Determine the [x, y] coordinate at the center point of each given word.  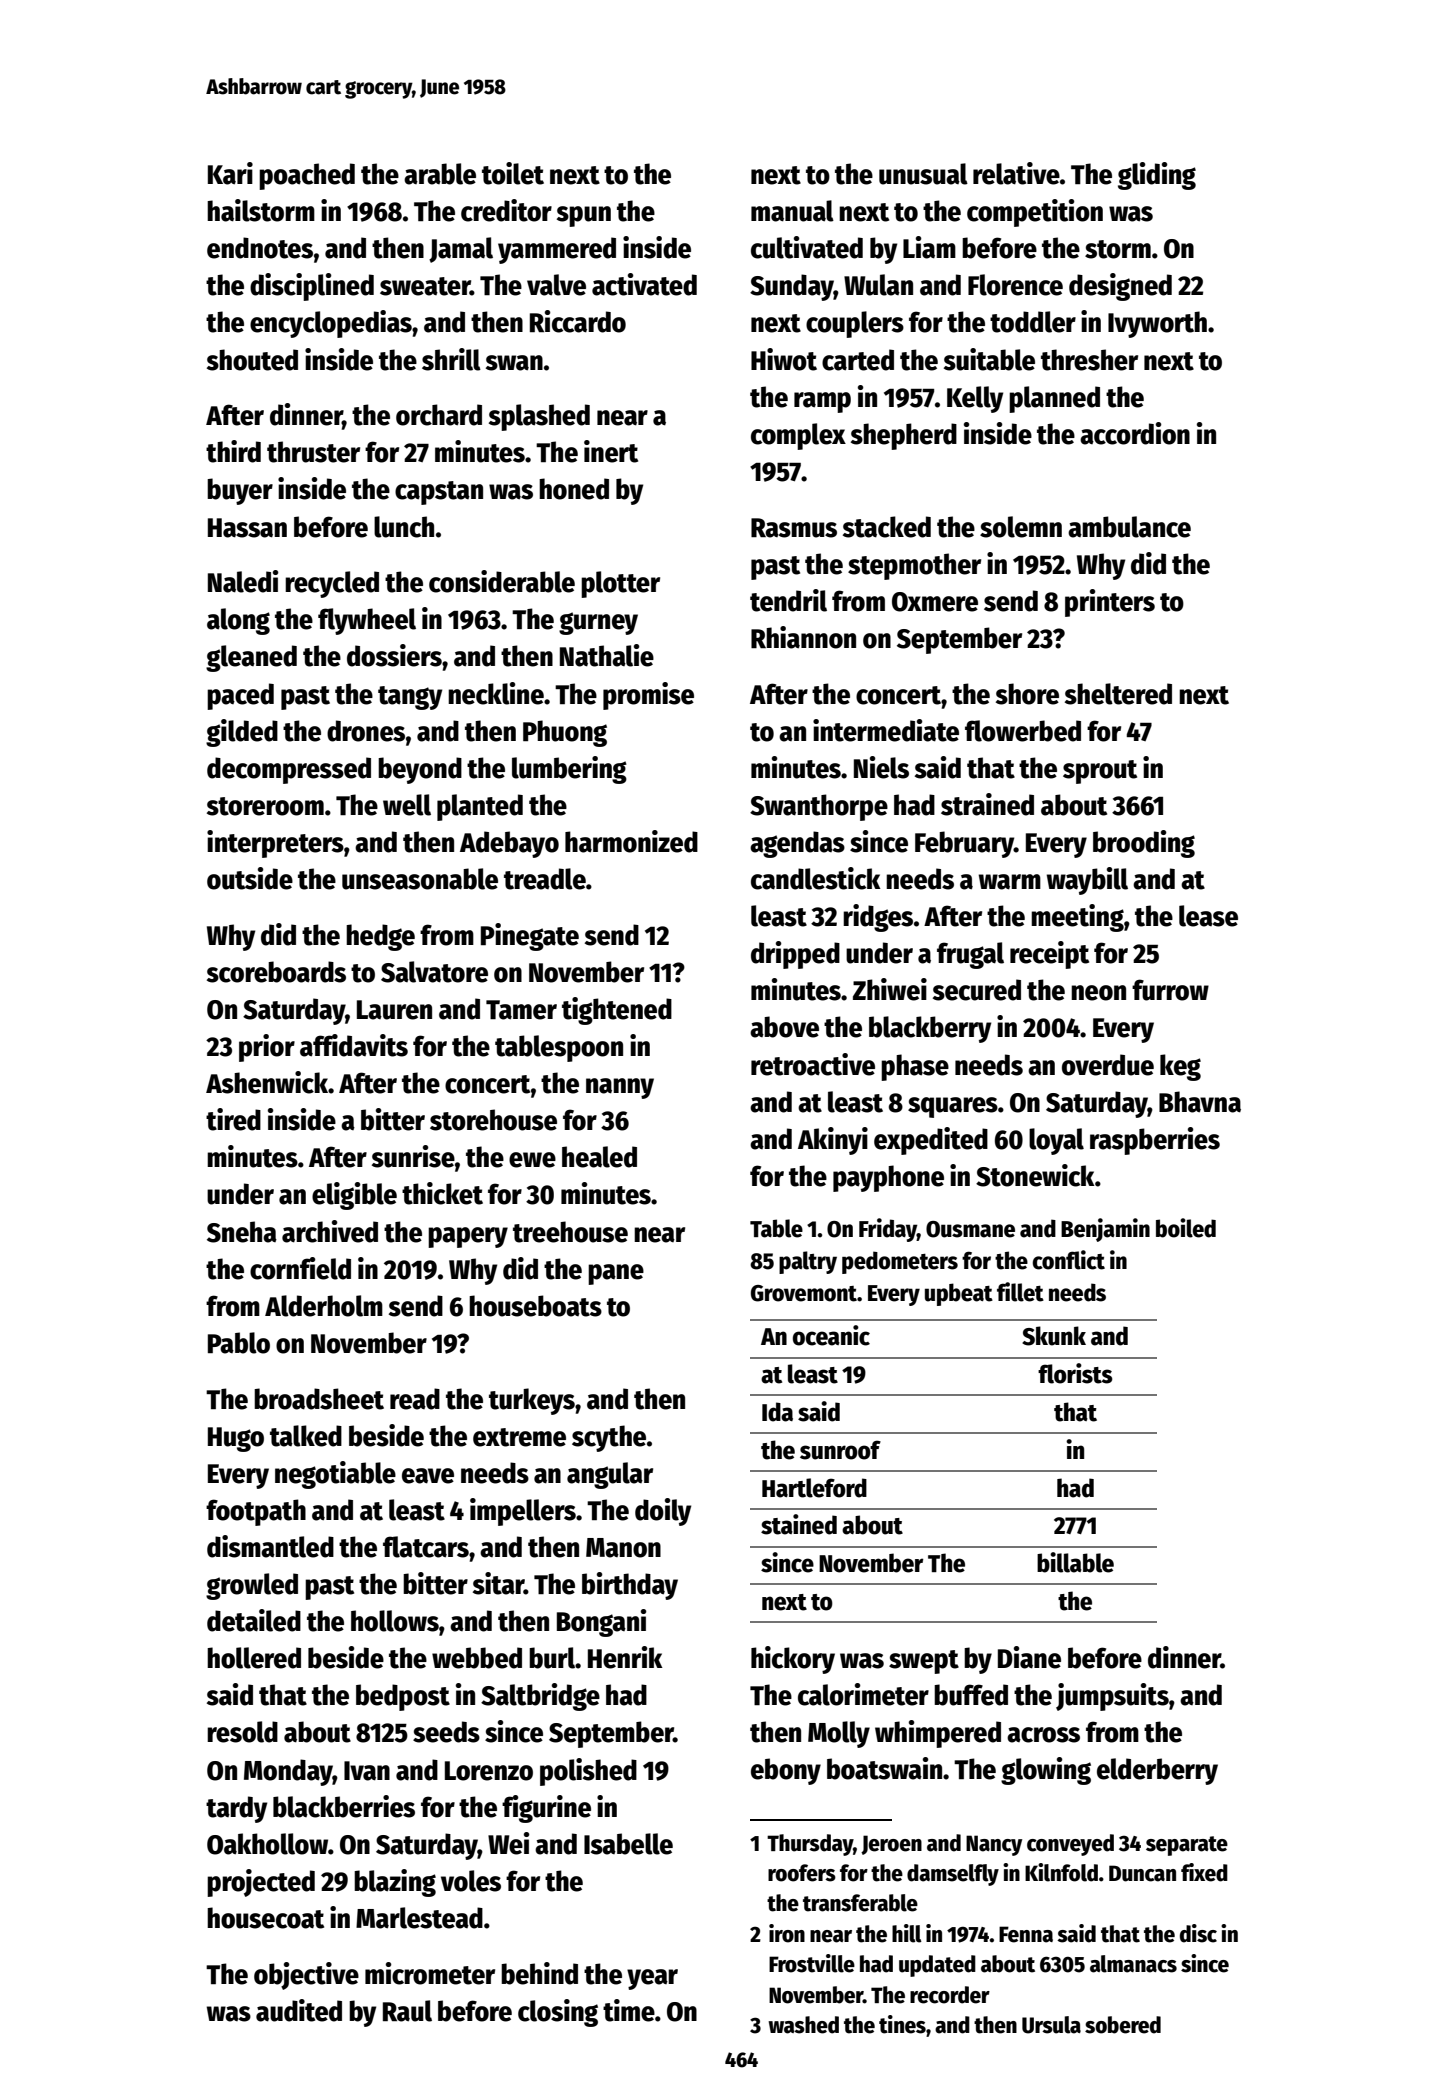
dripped [795, 955]
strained [987, 804]
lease [1208, 916]
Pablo [239, 1343]
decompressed [289, 770]
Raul [407, 2011]
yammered [557, 250]
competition [1035, 213]
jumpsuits [1112, 1697]
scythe [609, 1438]
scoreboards [276, 972]
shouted [252, 360]
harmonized [631, 841]
